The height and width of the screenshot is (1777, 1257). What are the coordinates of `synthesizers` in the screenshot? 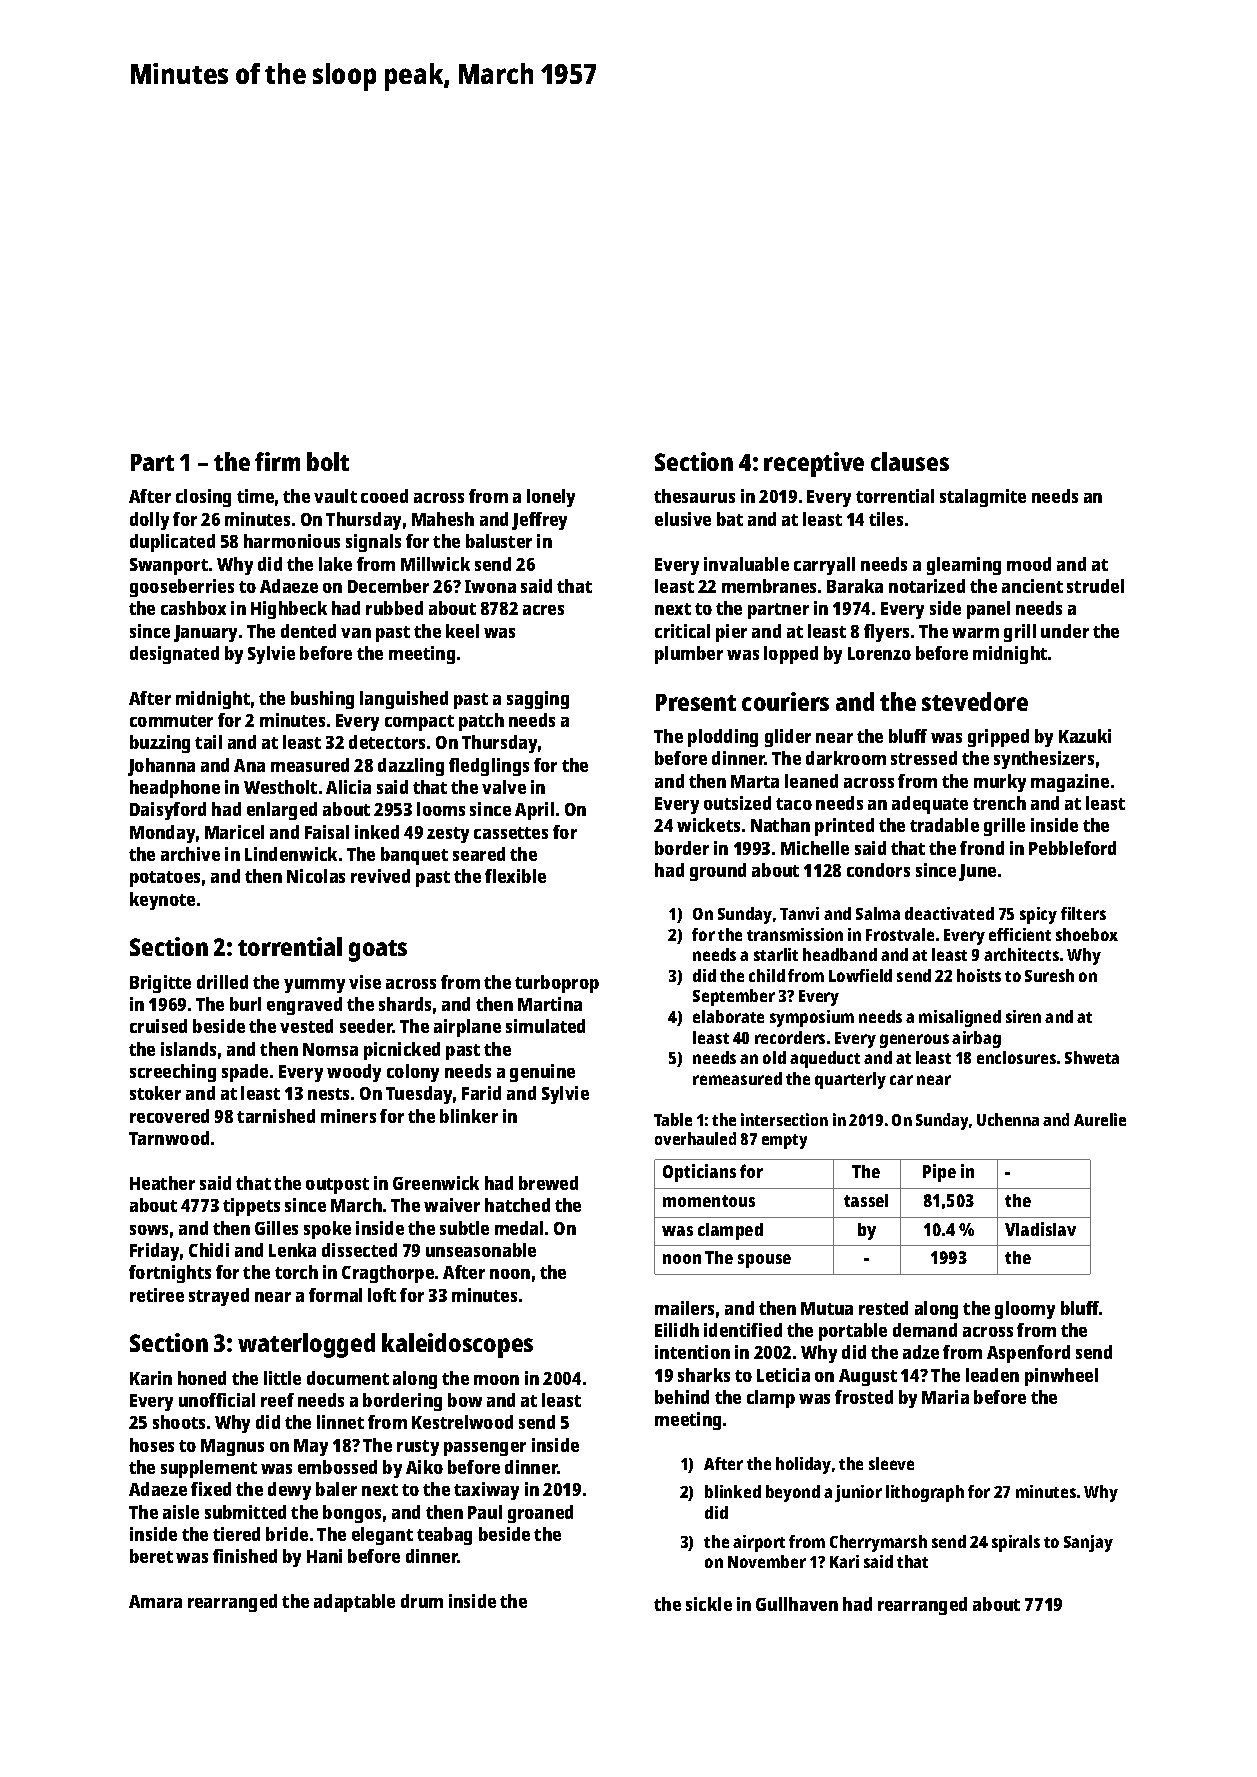 It's located at (1044, 760).
